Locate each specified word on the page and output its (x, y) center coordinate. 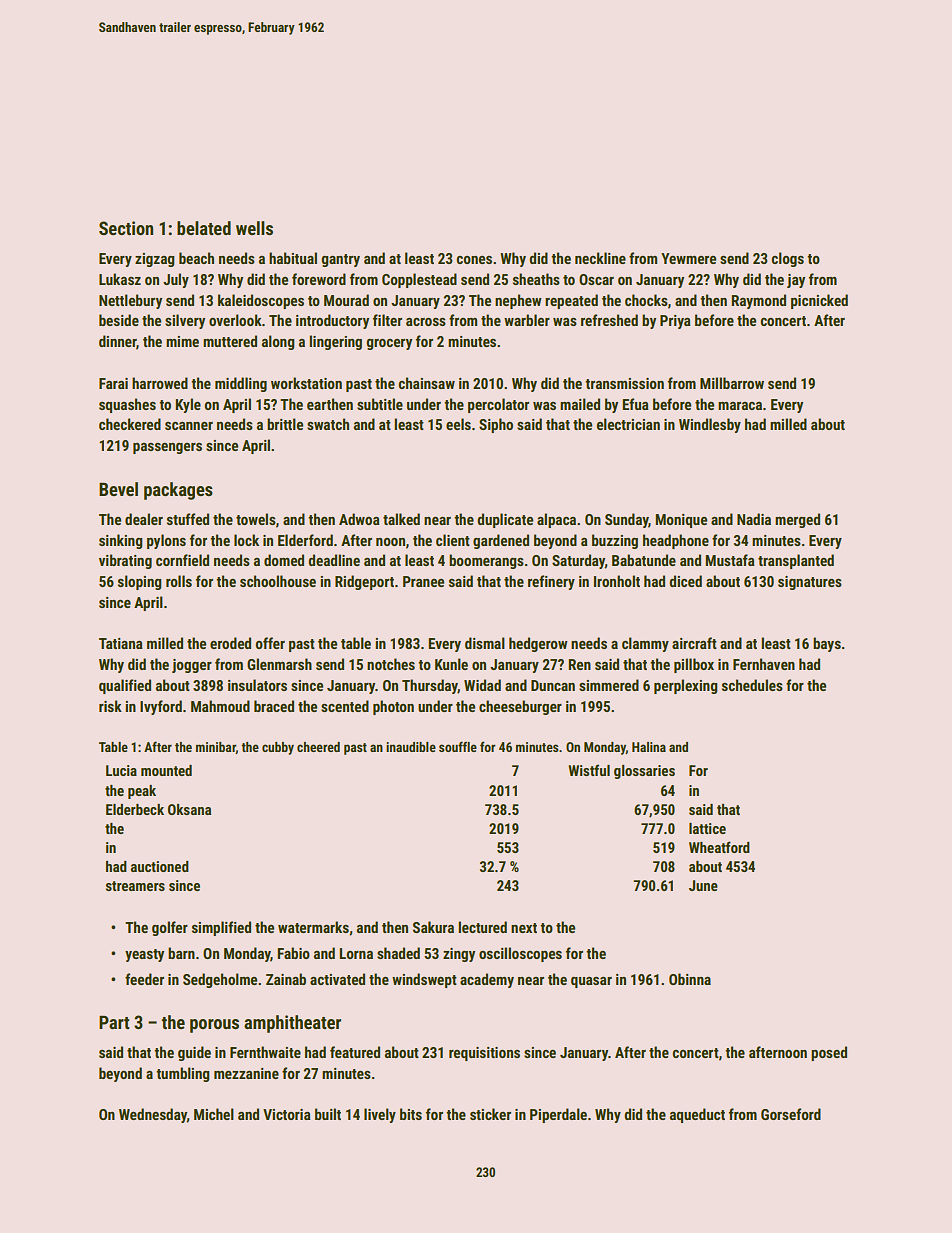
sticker (490, 1114)
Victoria (287, 1114)
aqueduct (697, 1115)
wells (254, 228)
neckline (600, 258)
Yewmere (688, 258)
